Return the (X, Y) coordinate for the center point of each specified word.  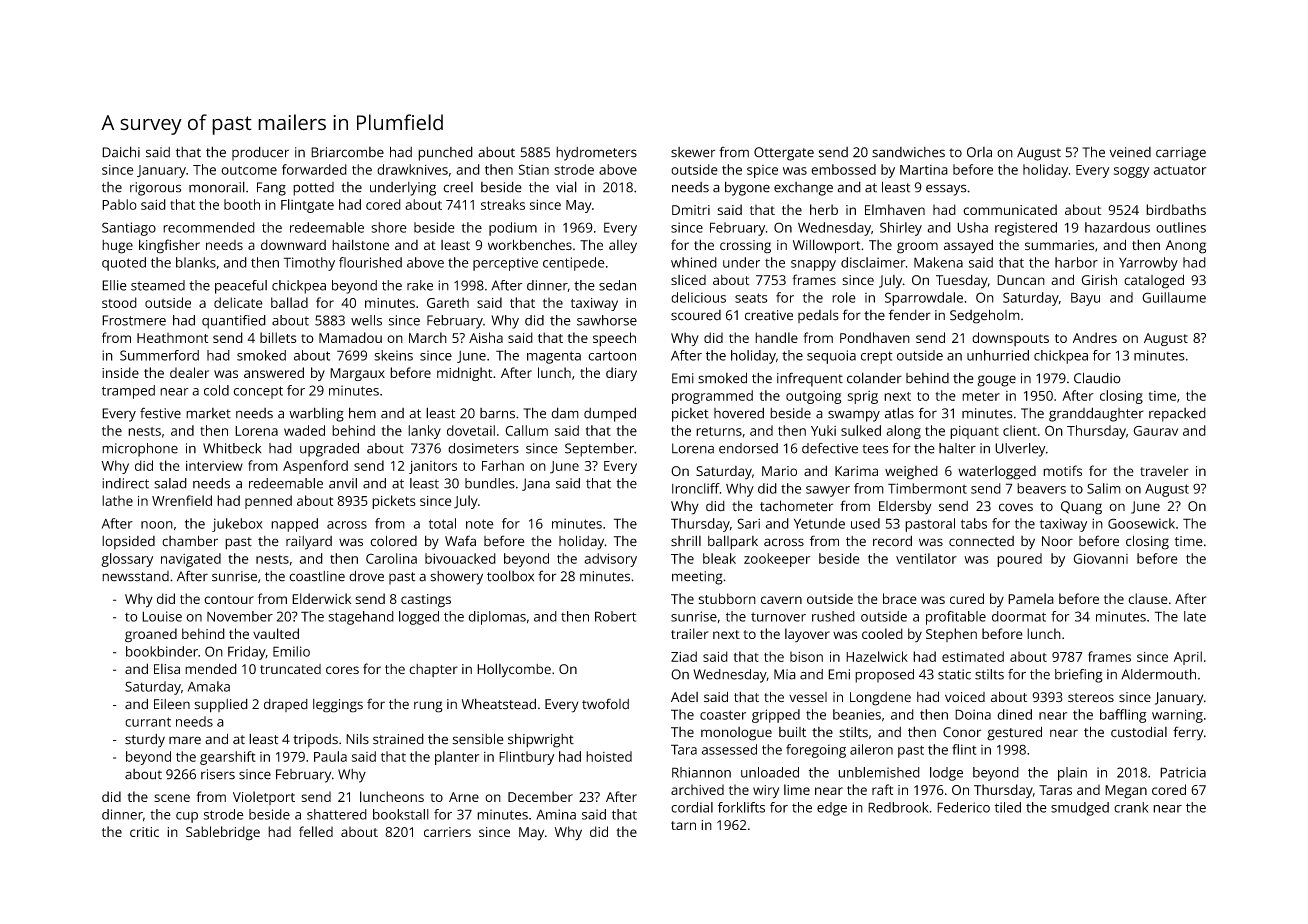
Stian (534, 169)
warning (1177, 716)
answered (274, 372)
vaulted (276, 633)
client (1020, 430)
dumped (610, 414)
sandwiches (908, 152)
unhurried (998, 355)
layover (807, 635)
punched (445, 153)
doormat (1019, 616)
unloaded (770, 772)
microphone (140, 450)
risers (218, 774)
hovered (739, 413)
